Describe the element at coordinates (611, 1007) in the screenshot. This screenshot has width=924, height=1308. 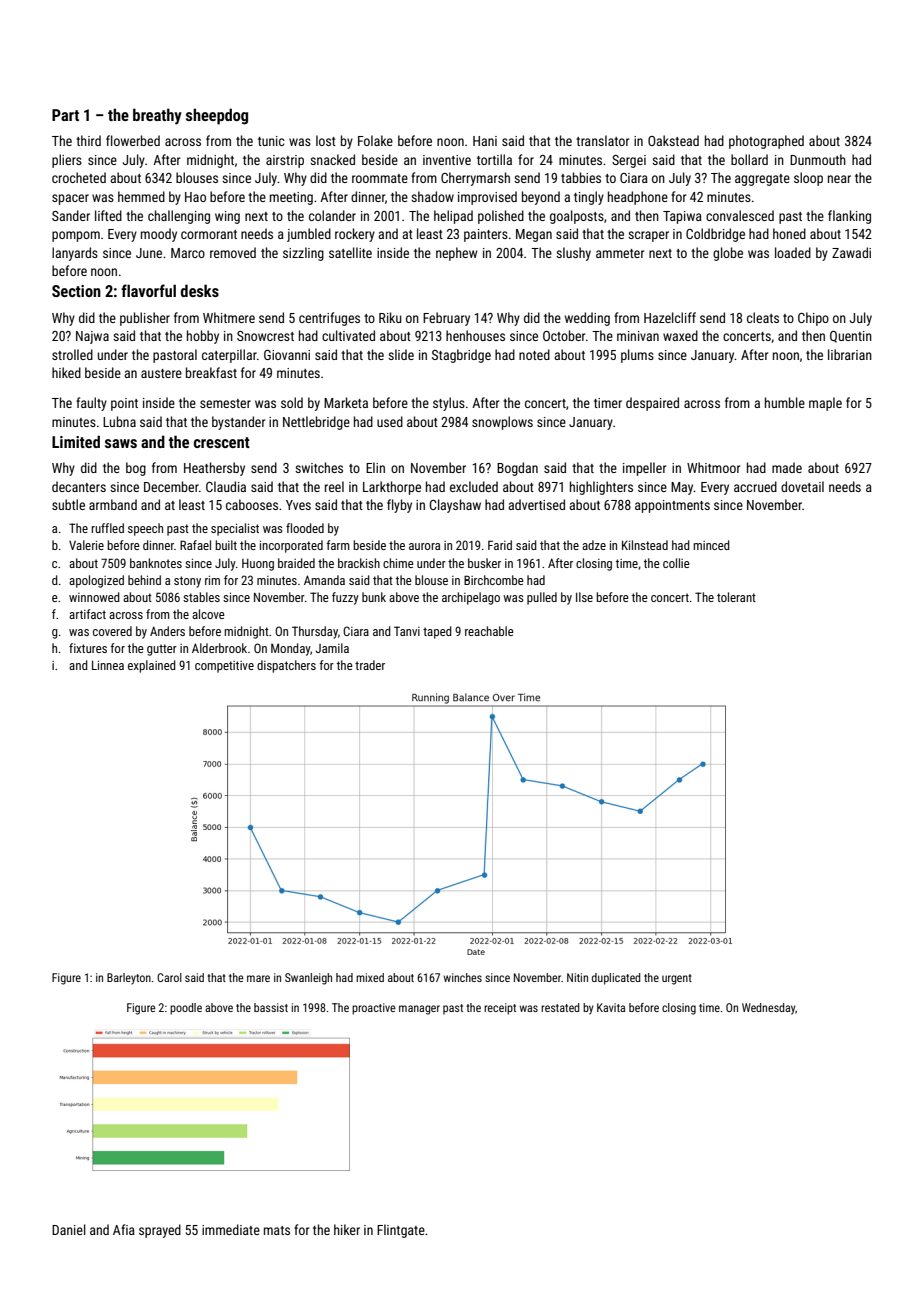
I see `Kavita` at that location.
